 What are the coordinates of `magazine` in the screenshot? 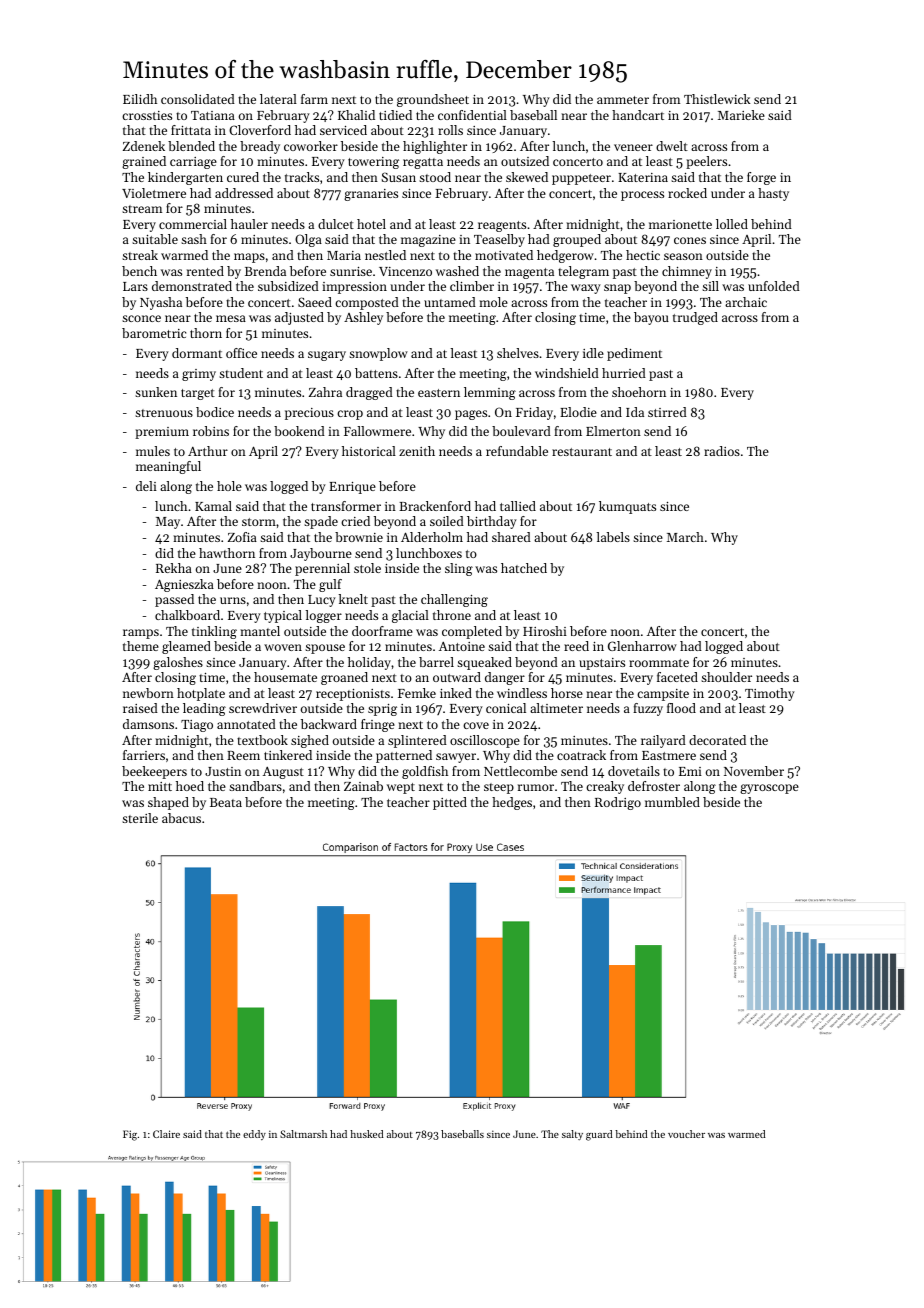 It's located at (428, 241).
